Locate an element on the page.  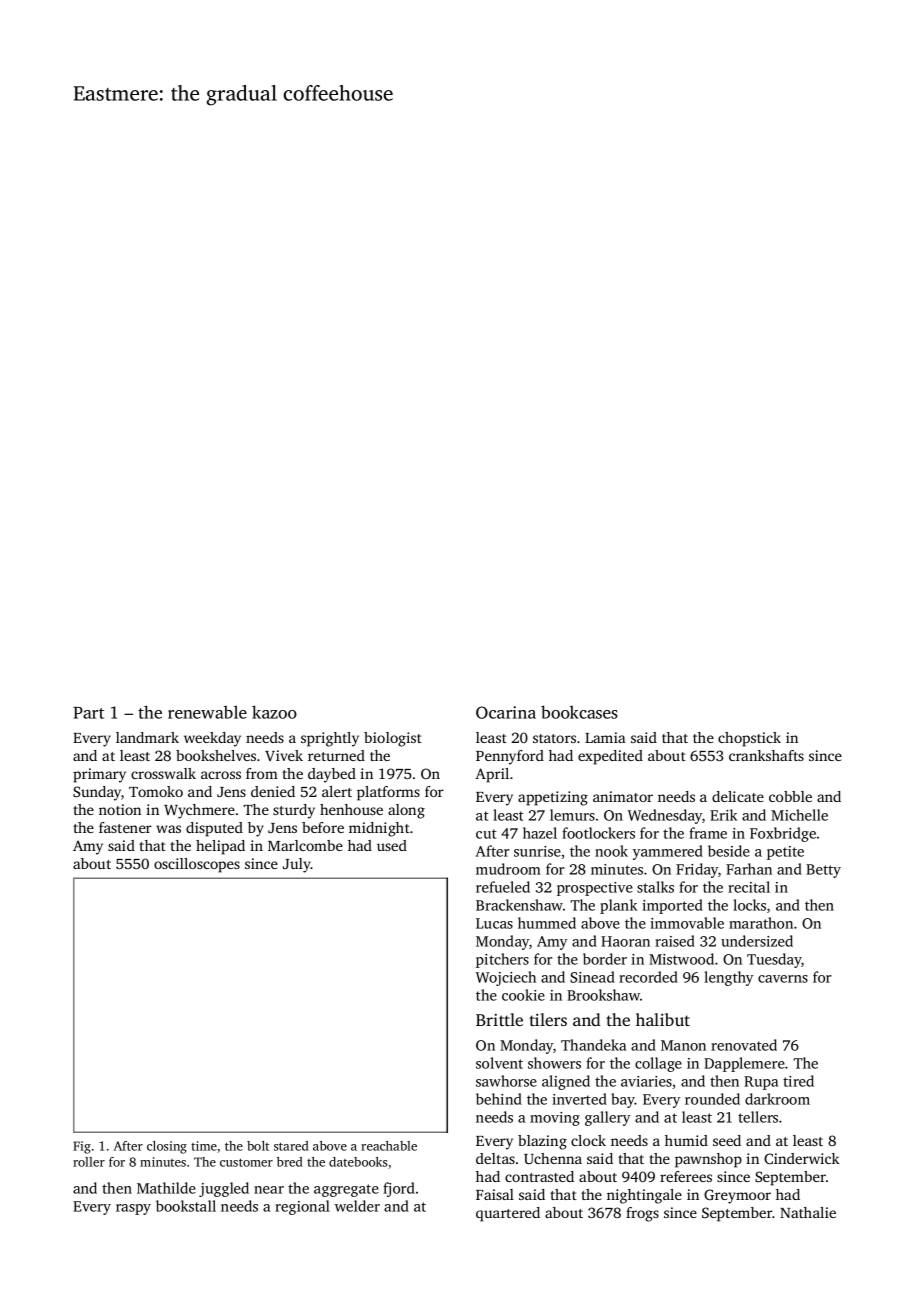
July is located at coordinates (297, 865).
